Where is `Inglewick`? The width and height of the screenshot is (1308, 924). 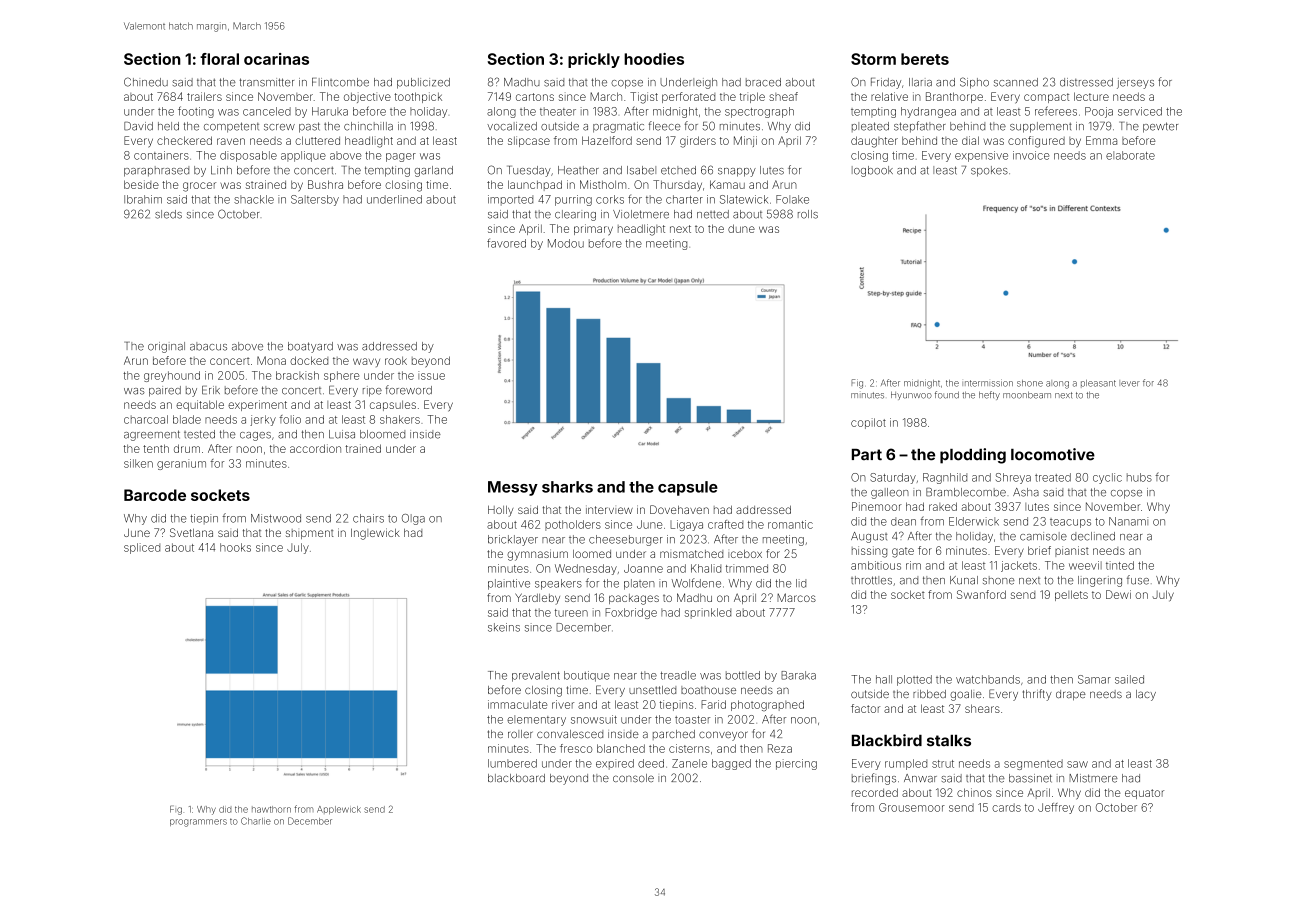
Inglewick is located at coordinates (375, 534).
